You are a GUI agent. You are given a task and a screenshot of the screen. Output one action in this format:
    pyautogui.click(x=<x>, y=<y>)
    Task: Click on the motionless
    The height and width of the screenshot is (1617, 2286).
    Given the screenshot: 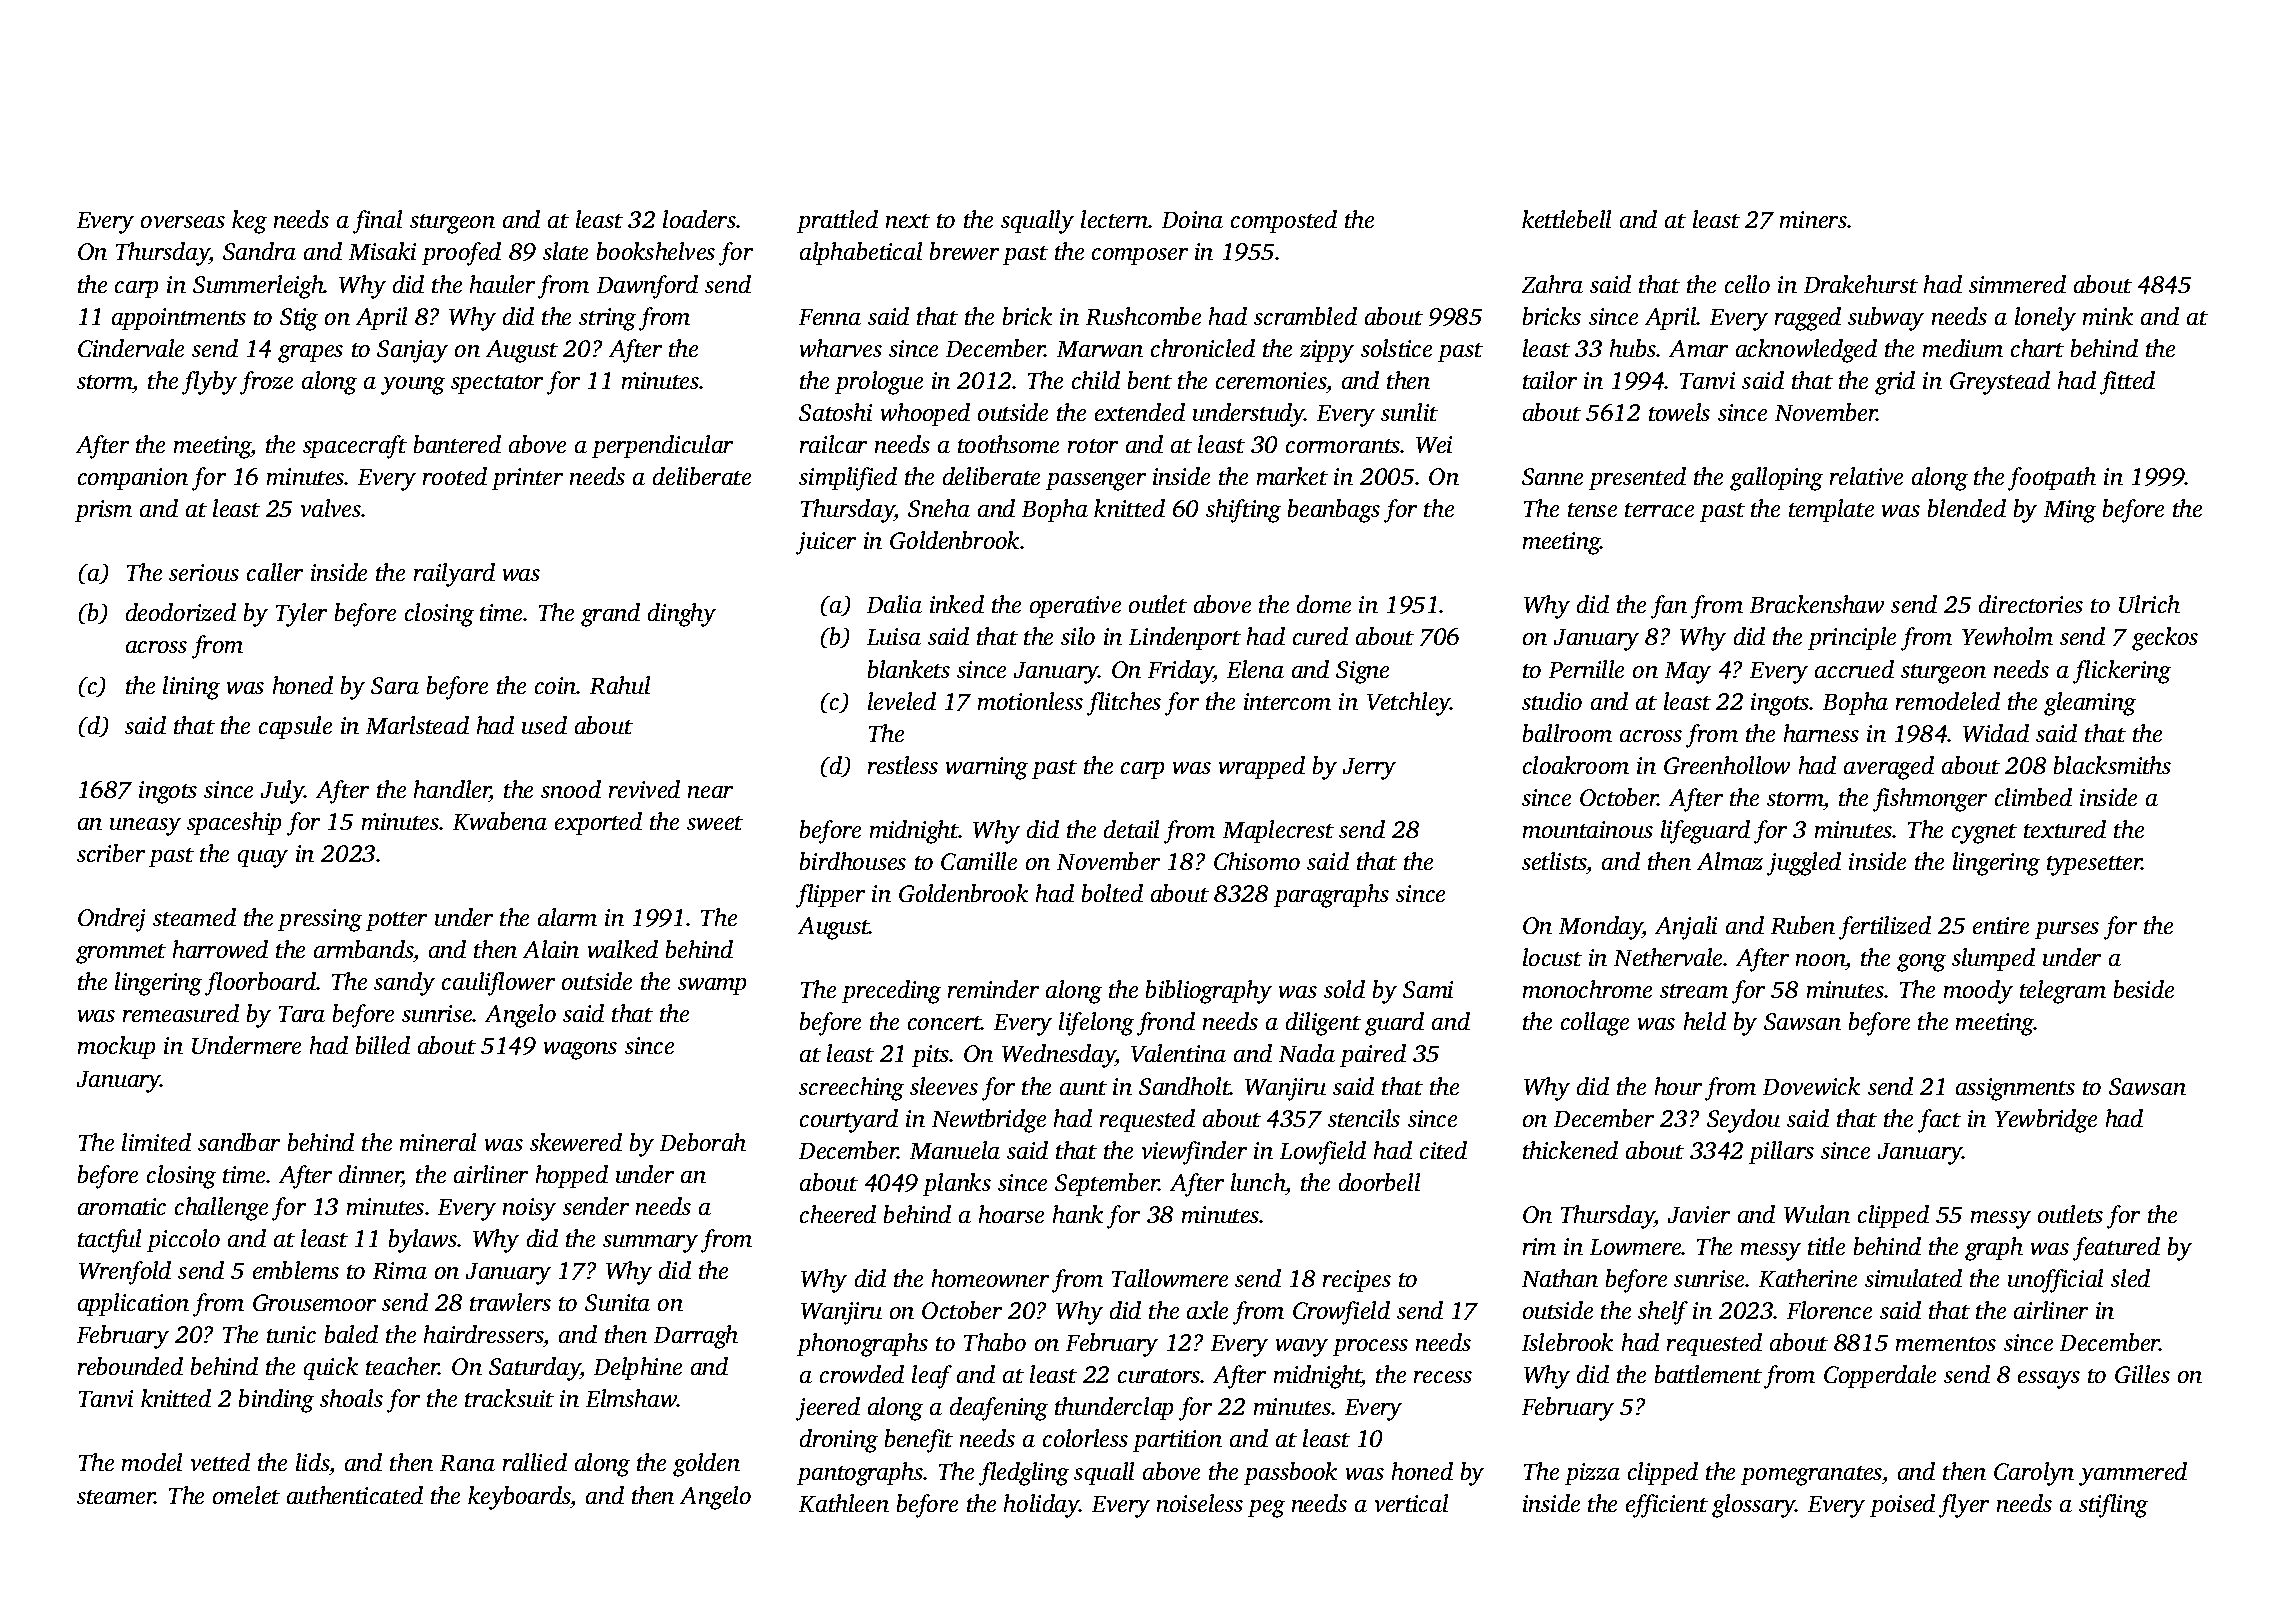 What is the action you would take?
    pyautogui.click(x=1030, y=701)
